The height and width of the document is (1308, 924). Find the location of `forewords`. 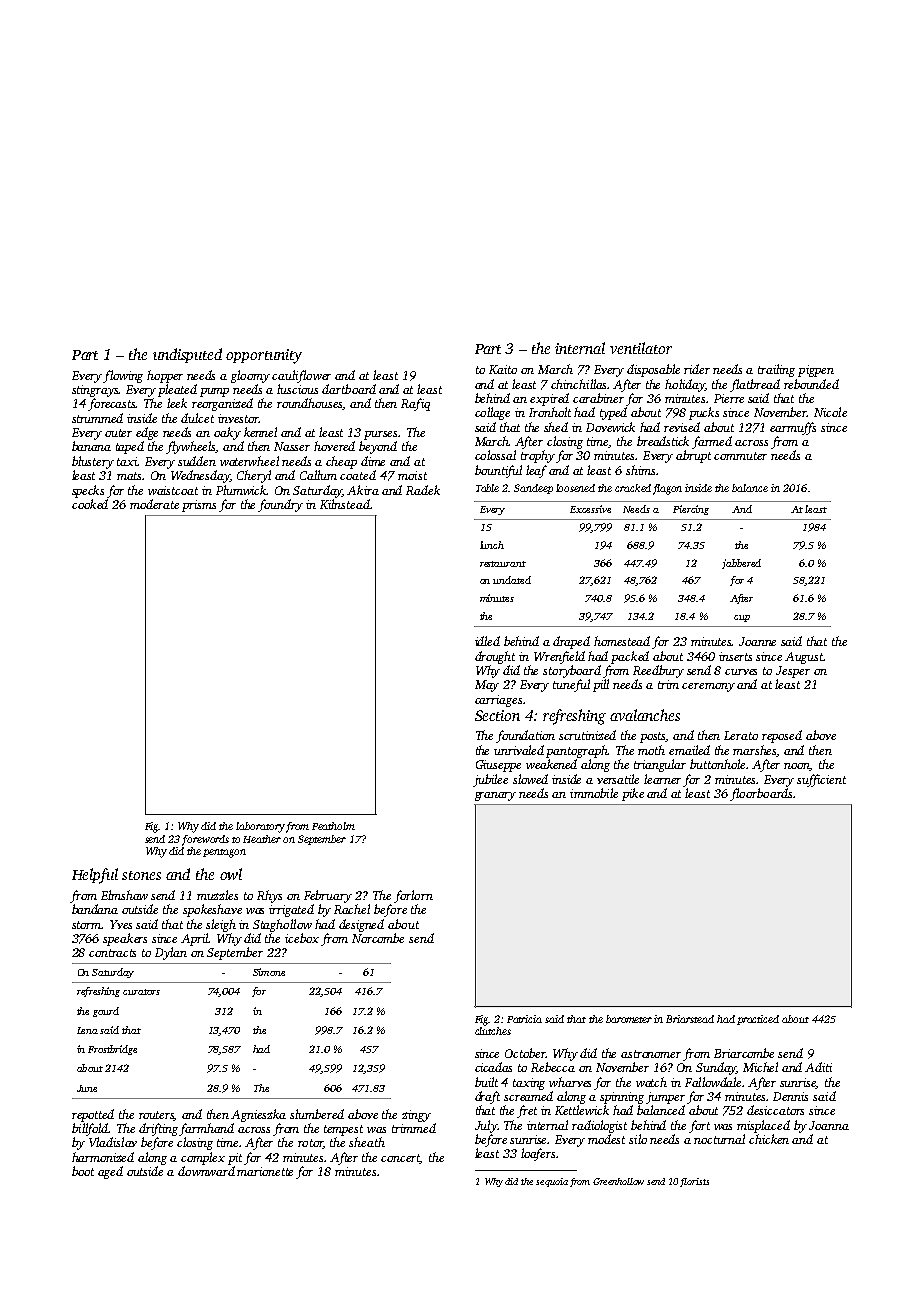

forewords is located at coordinates (205, 840).
